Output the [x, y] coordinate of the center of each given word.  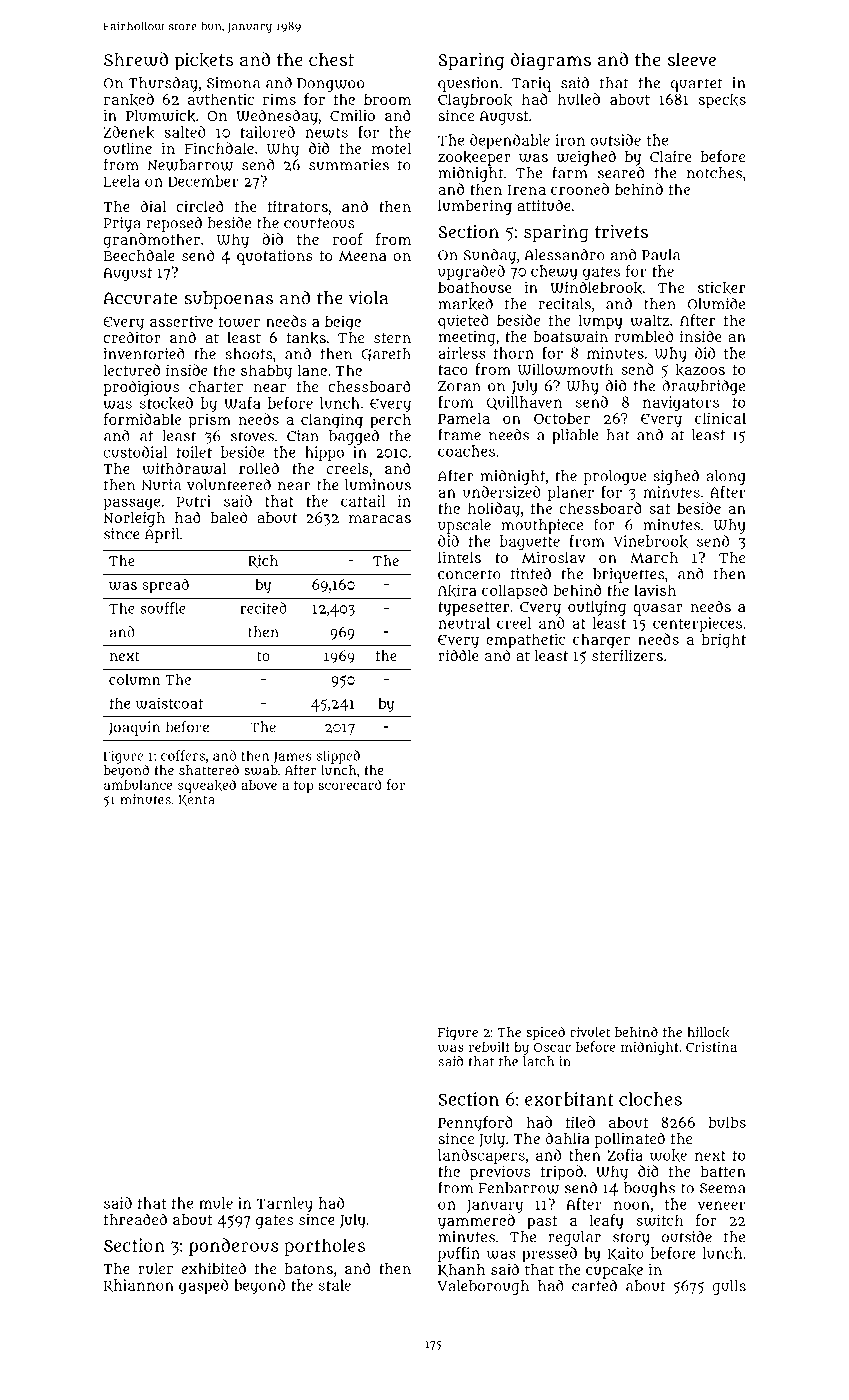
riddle [458, 655]
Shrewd [136, 59]
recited [263, 608]
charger [601, 641]
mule [216, 1203]
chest [331, 59]
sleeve [692, 59]
